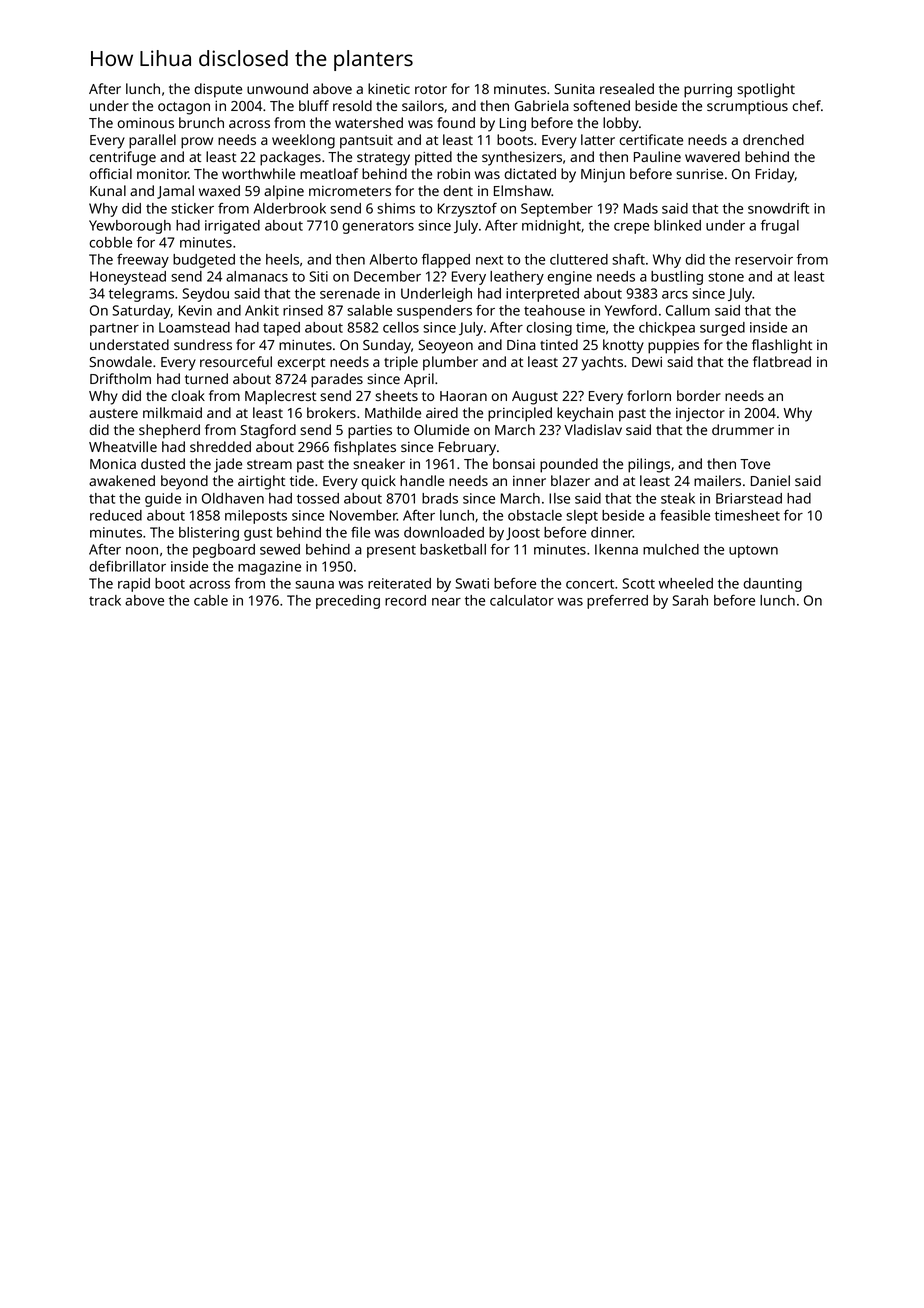 This screenshot has height=1308, width=924. Describe the element at coordinates (747, 108) in the screenshot. I see `scrumptious` at that location.
